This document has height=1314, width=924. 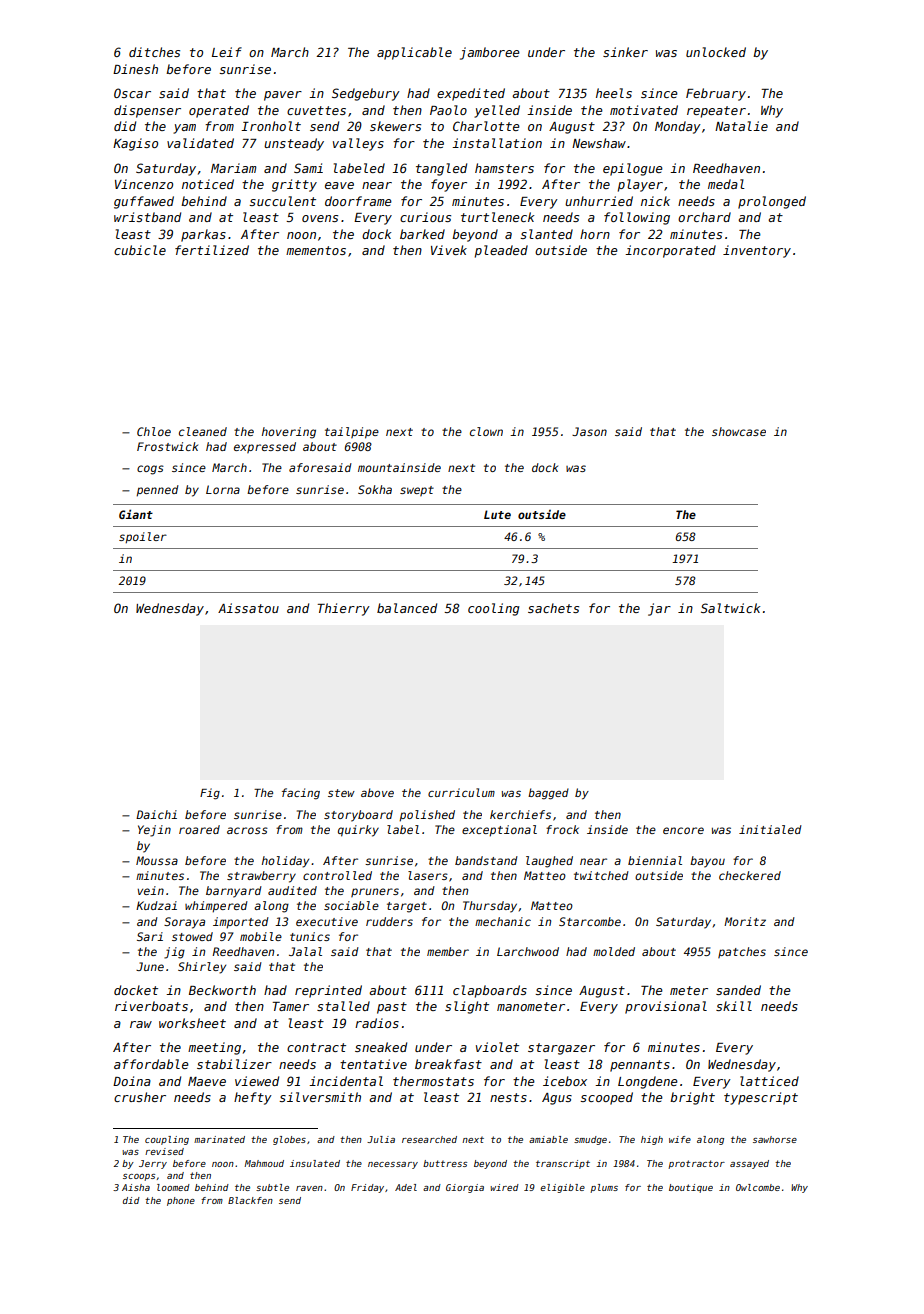 What do you see at coordinates (739, 431) in the document?
I see `showcase` at bounding box center [739, 431].
